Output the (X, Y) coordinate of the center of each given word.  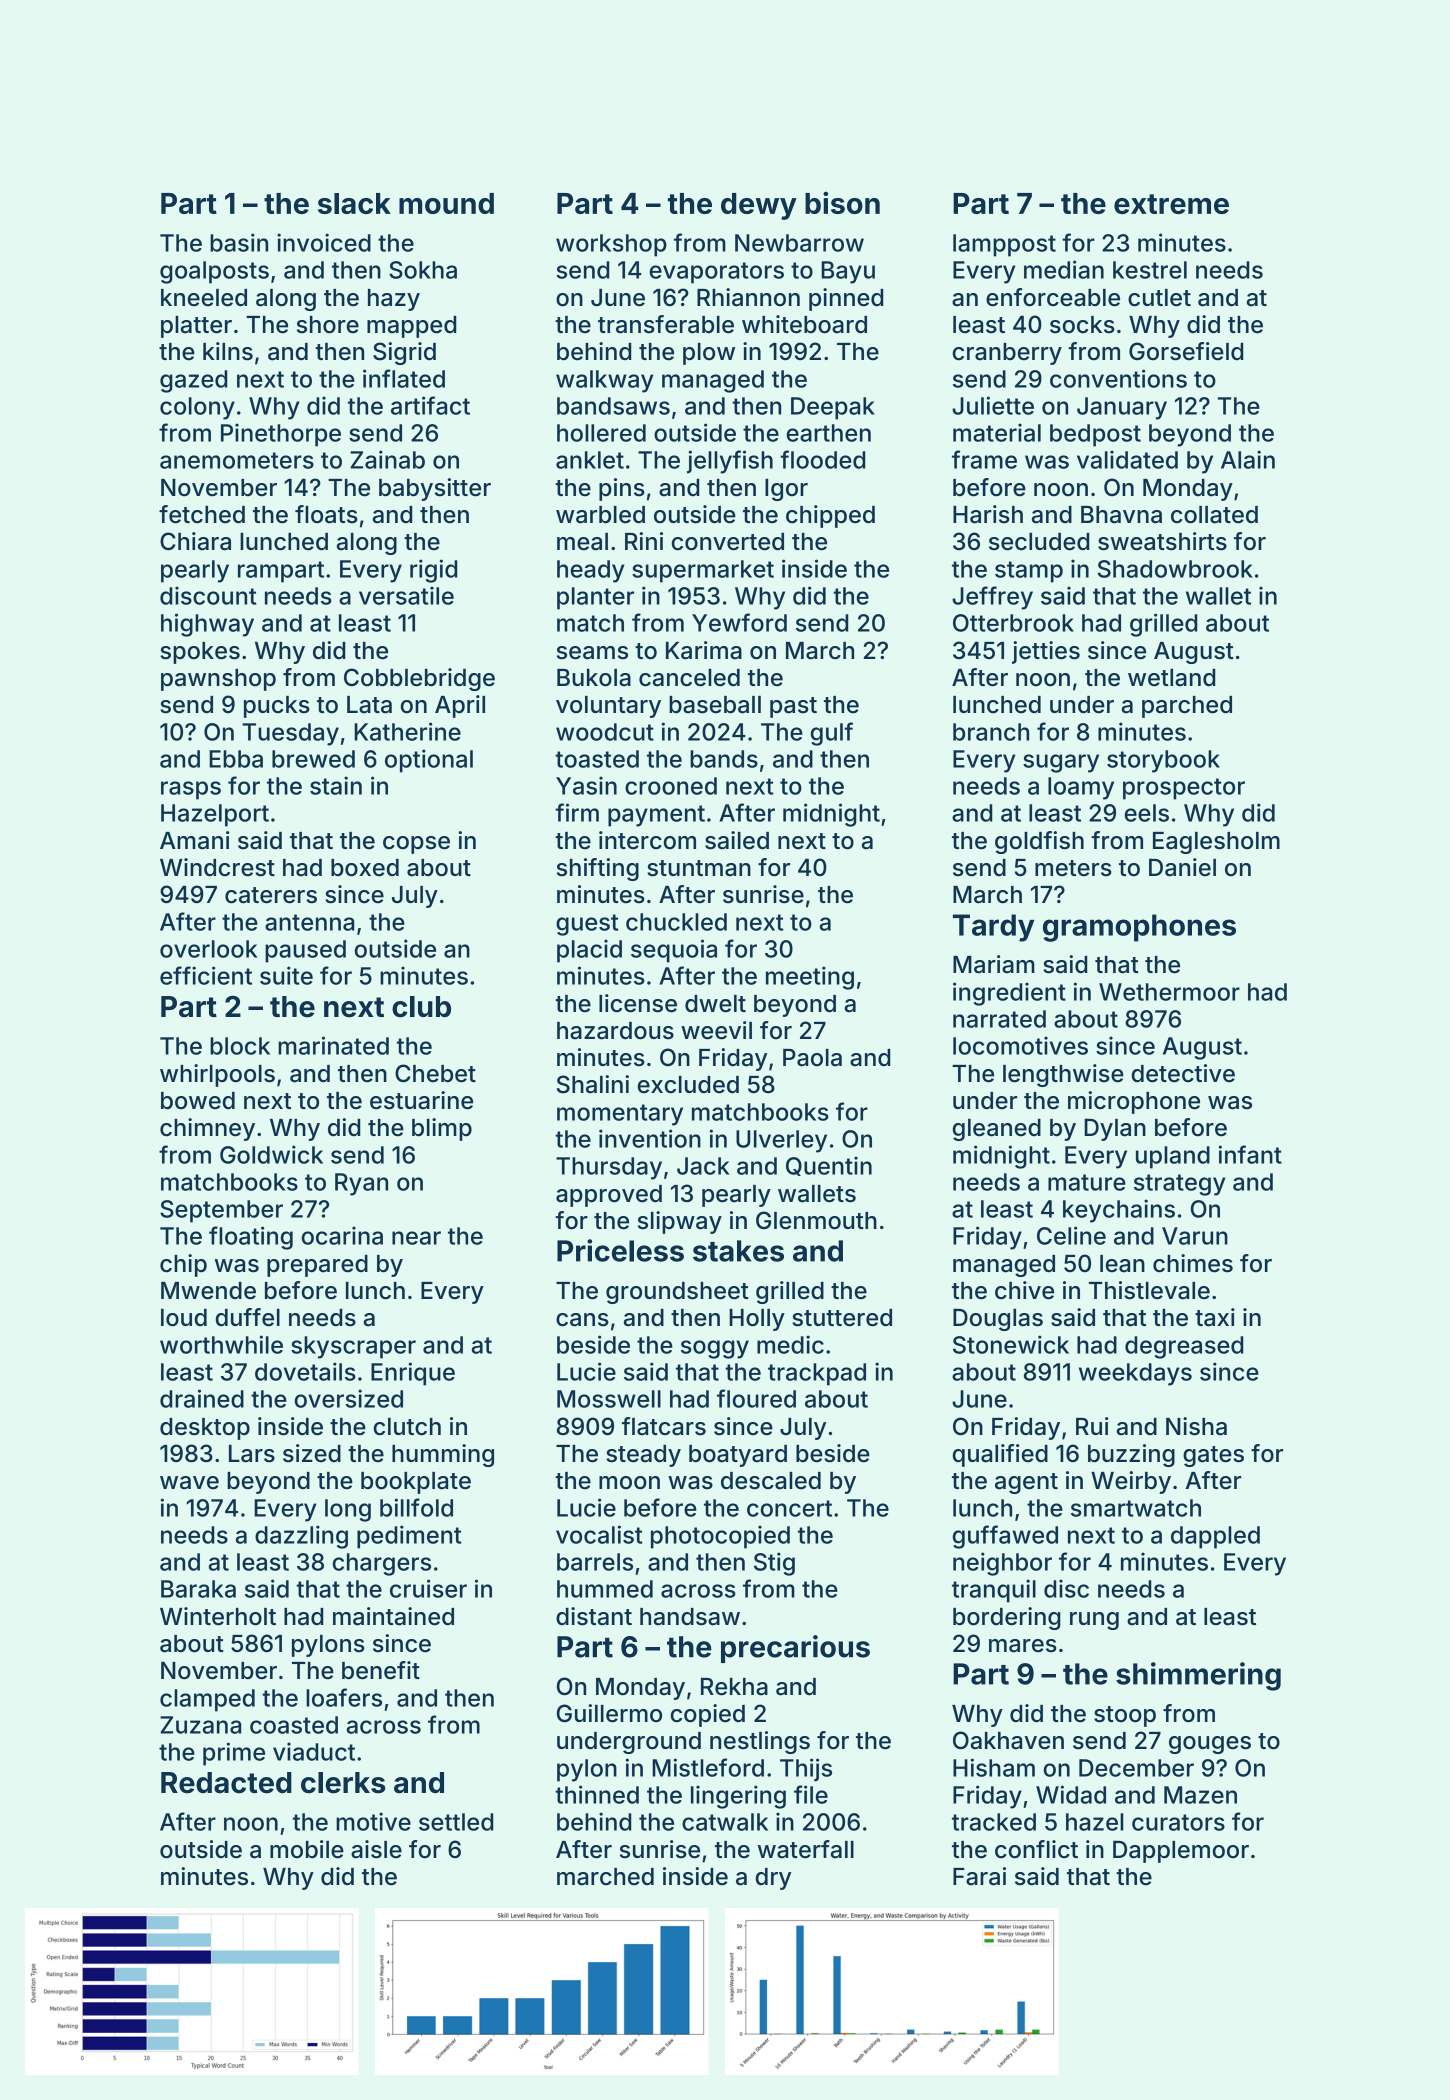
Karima (704, 650)
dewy (759, 206)
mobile (307, 1849)
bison (842, 203)
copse (416, 845)
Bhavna (1121, 515)
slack (354, 203)
